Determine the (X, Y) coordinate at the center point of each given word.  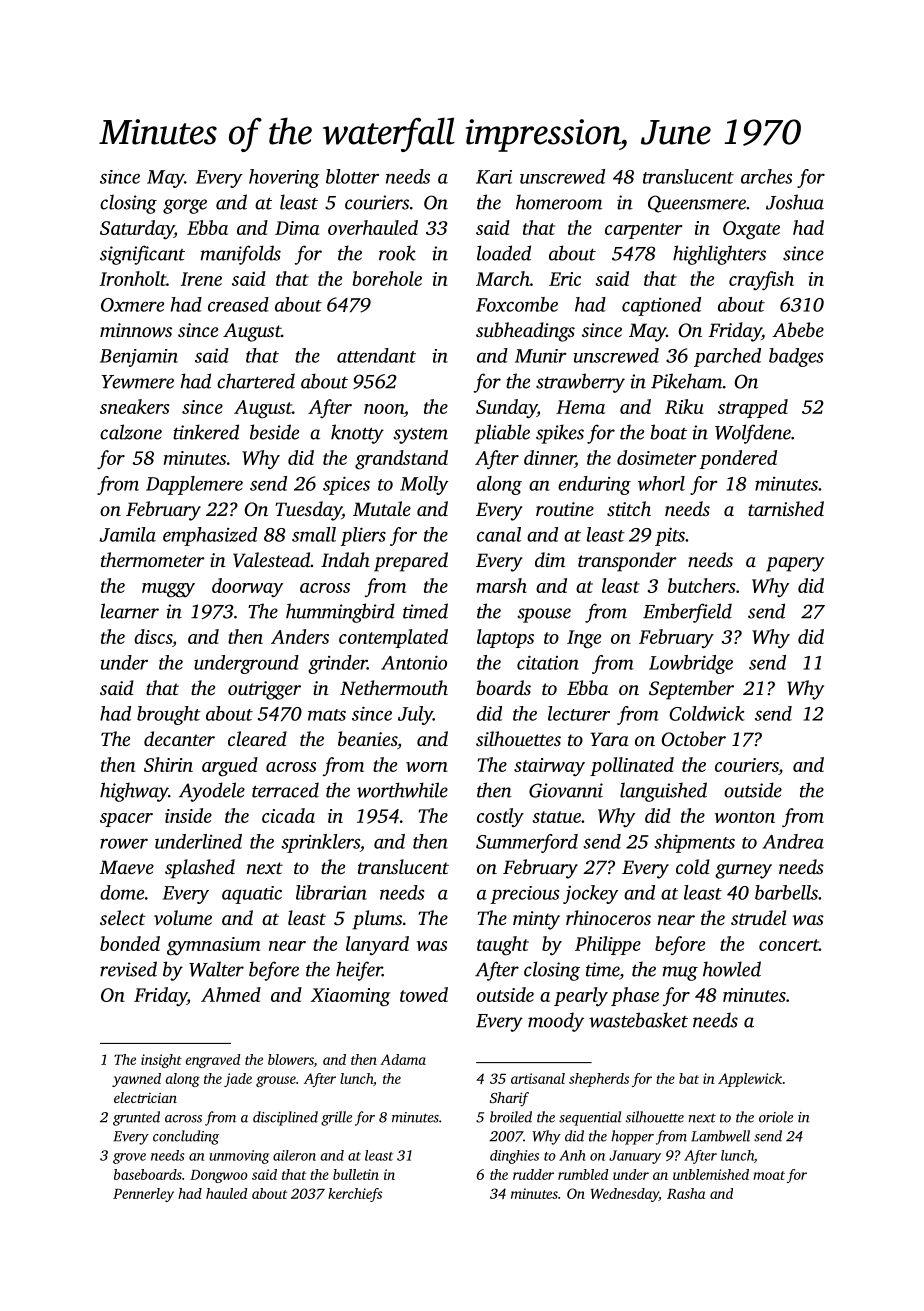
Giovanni (566, 790)
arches (766, 176)
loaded (504, 253)
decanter (179, 738)
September (691, 690)
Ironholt (133, 278)
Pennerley (143, 1195)
